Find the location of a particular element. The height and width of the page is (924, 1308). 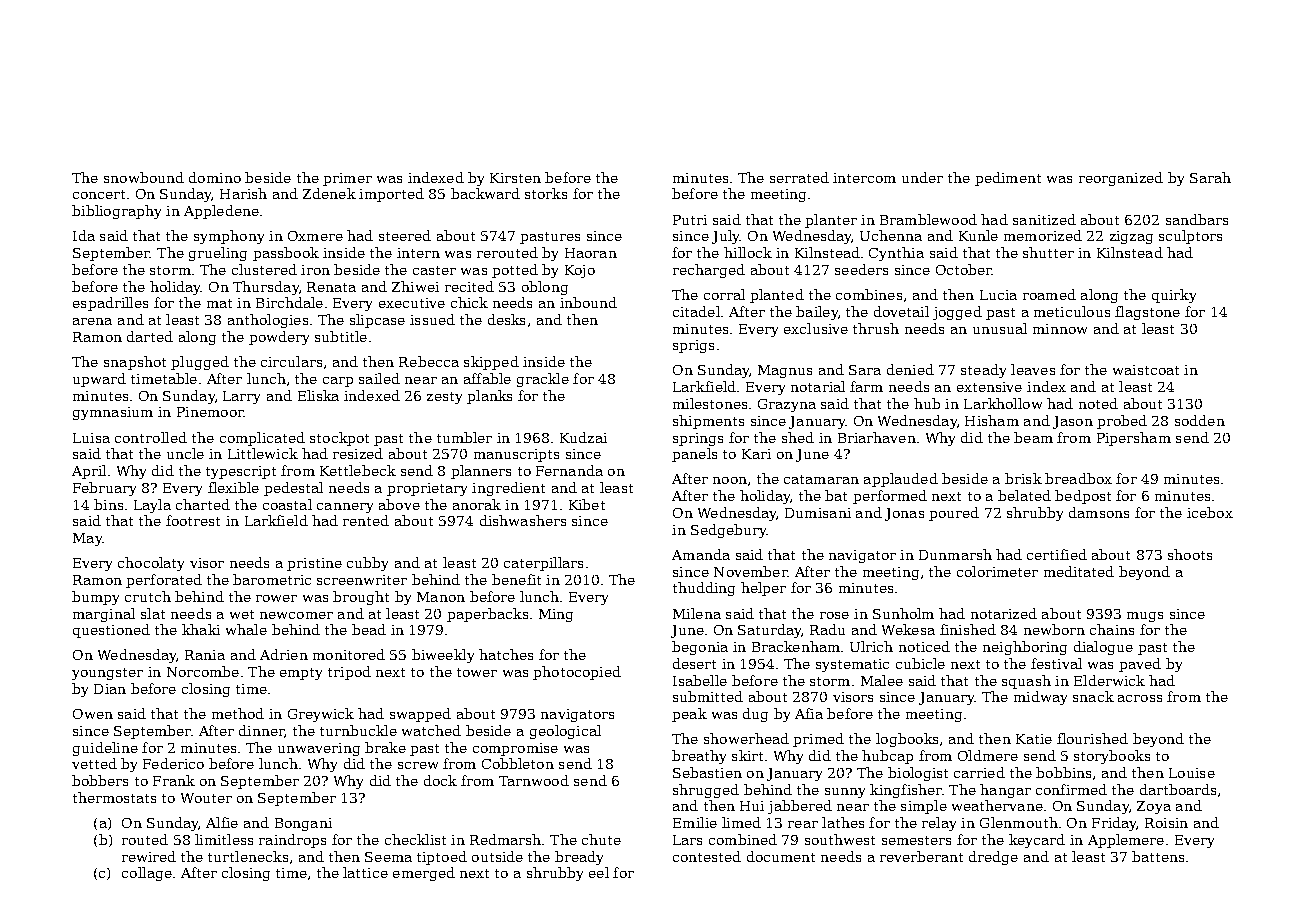

Redmarsh is located at coordinates (505, 839).
